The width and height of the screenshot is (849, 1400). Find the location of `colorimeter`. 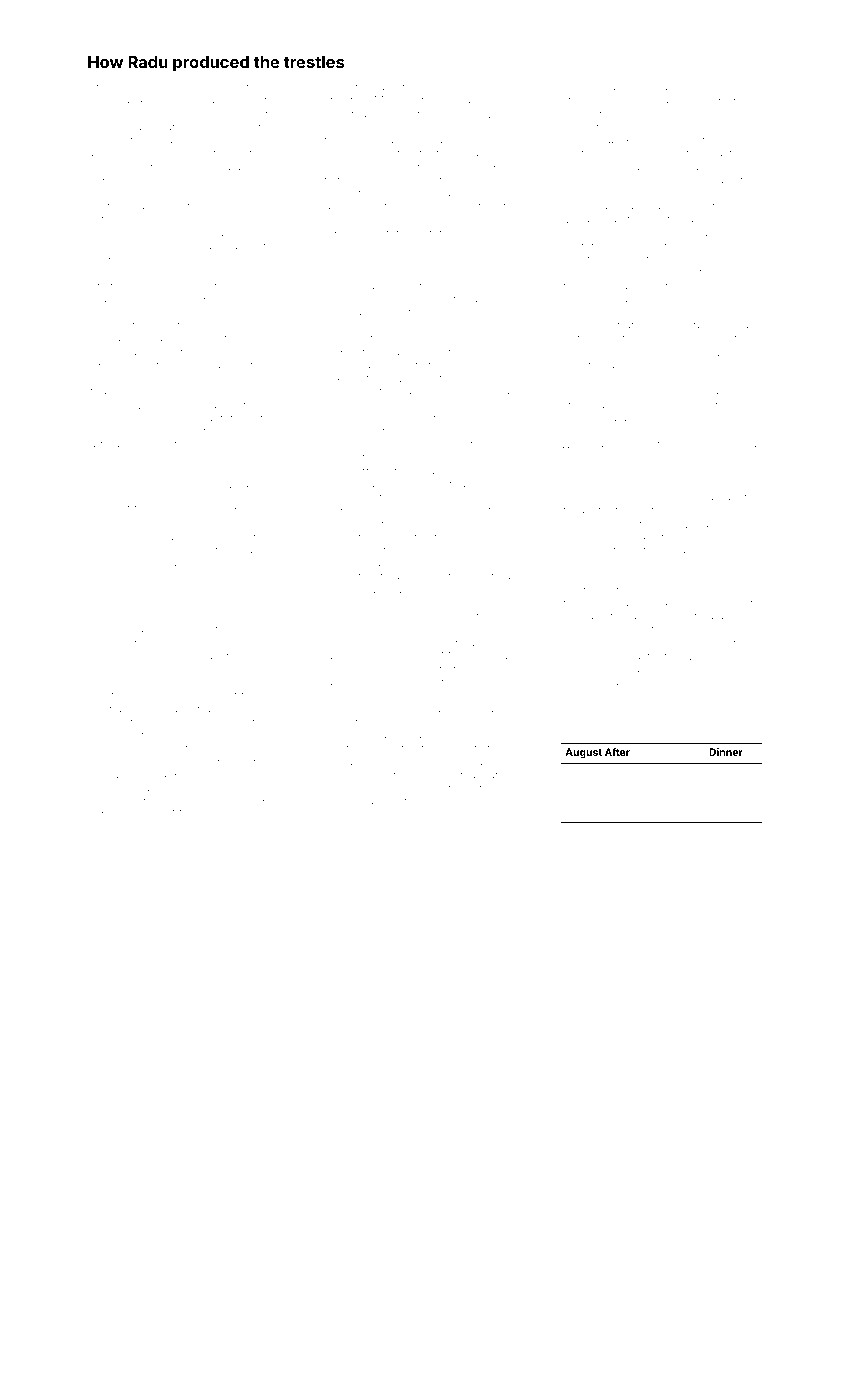

colorimeter is located at coordinates (590, 590).
